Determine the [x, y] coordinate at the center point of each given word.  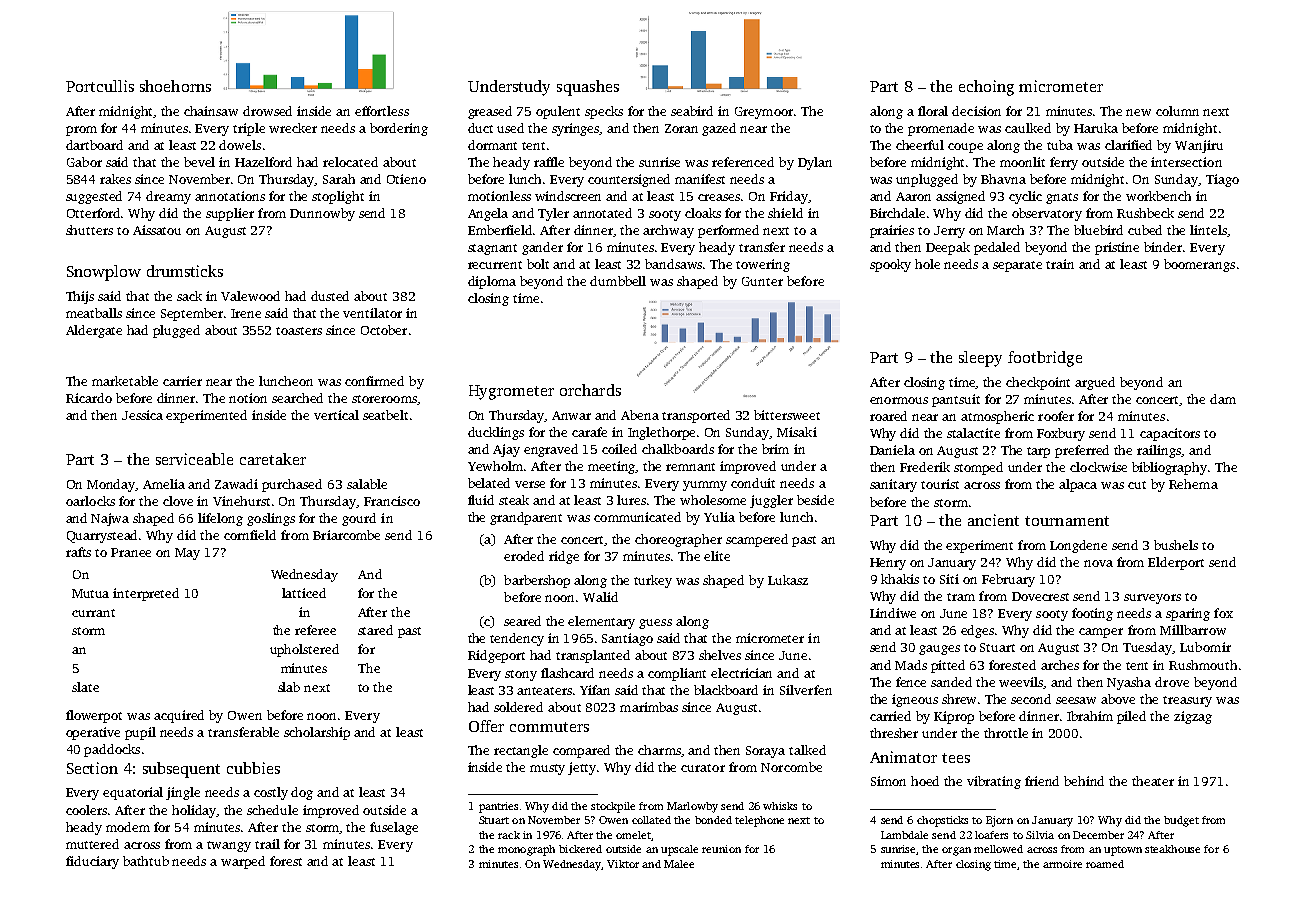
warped [243, 862]
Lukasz [788, 580]
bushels [1176, 545]
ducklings [496, 433]
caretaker [273, 459]
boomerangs [1199, 265]
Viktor [623, 864]
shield [785, 213]
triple [249, 129]
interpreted [146, 594]
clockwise [1098, 467]
